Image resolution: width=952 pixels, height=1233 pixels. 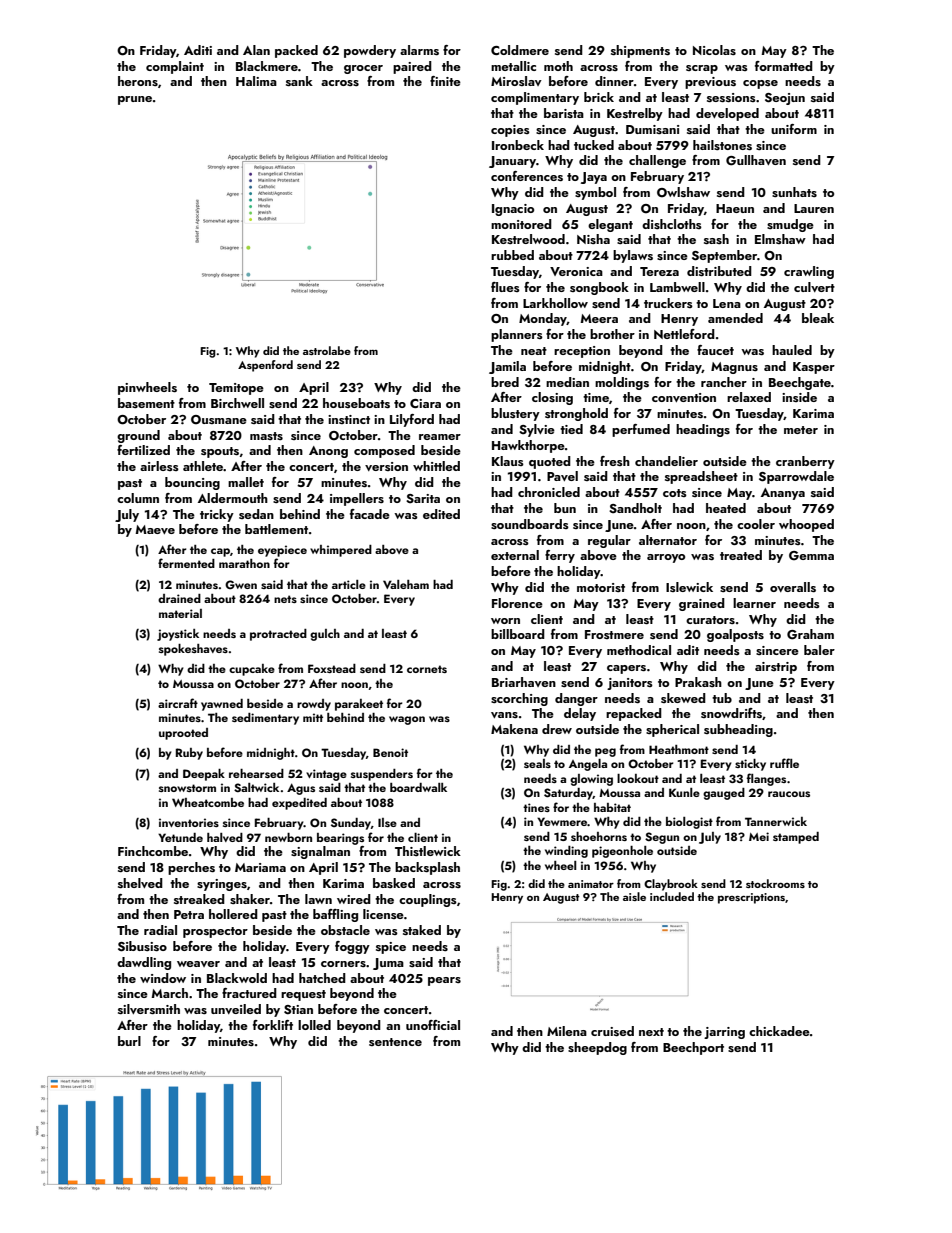 I want to click on spherical, so click(x=672, y=730).
